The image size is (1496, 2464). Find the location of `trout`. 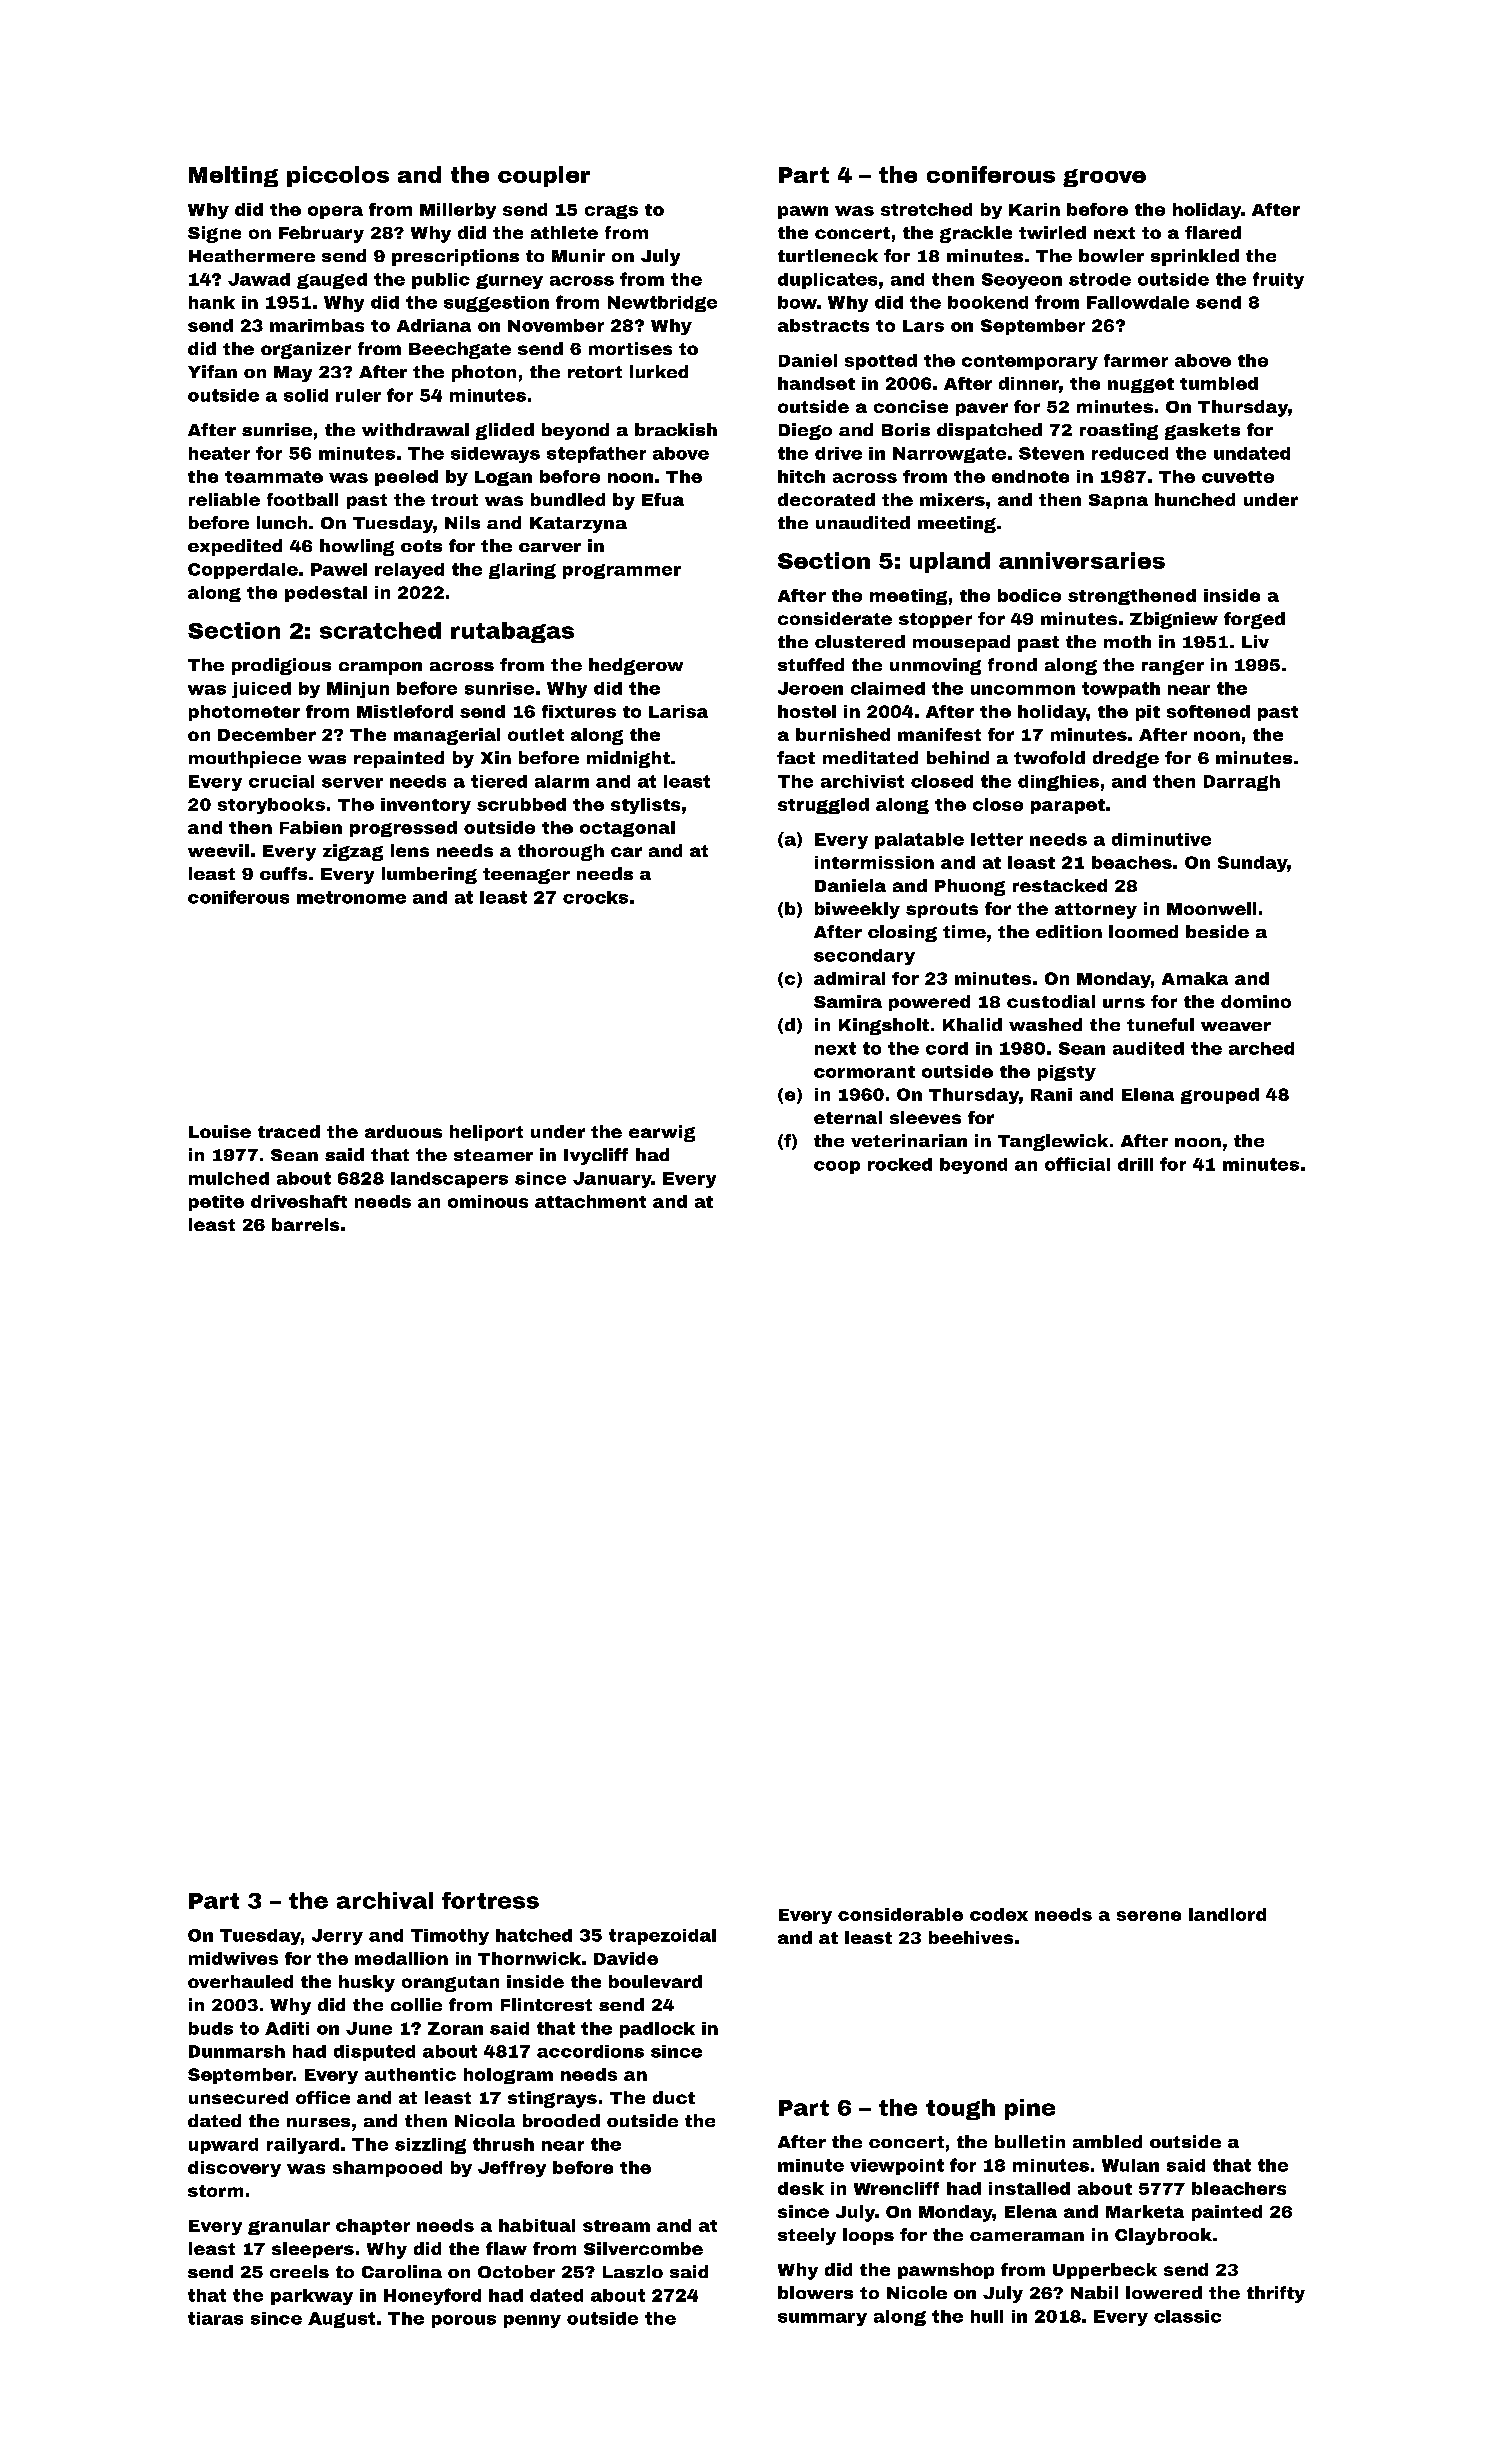

trout is located at coordinates (454, 500).
